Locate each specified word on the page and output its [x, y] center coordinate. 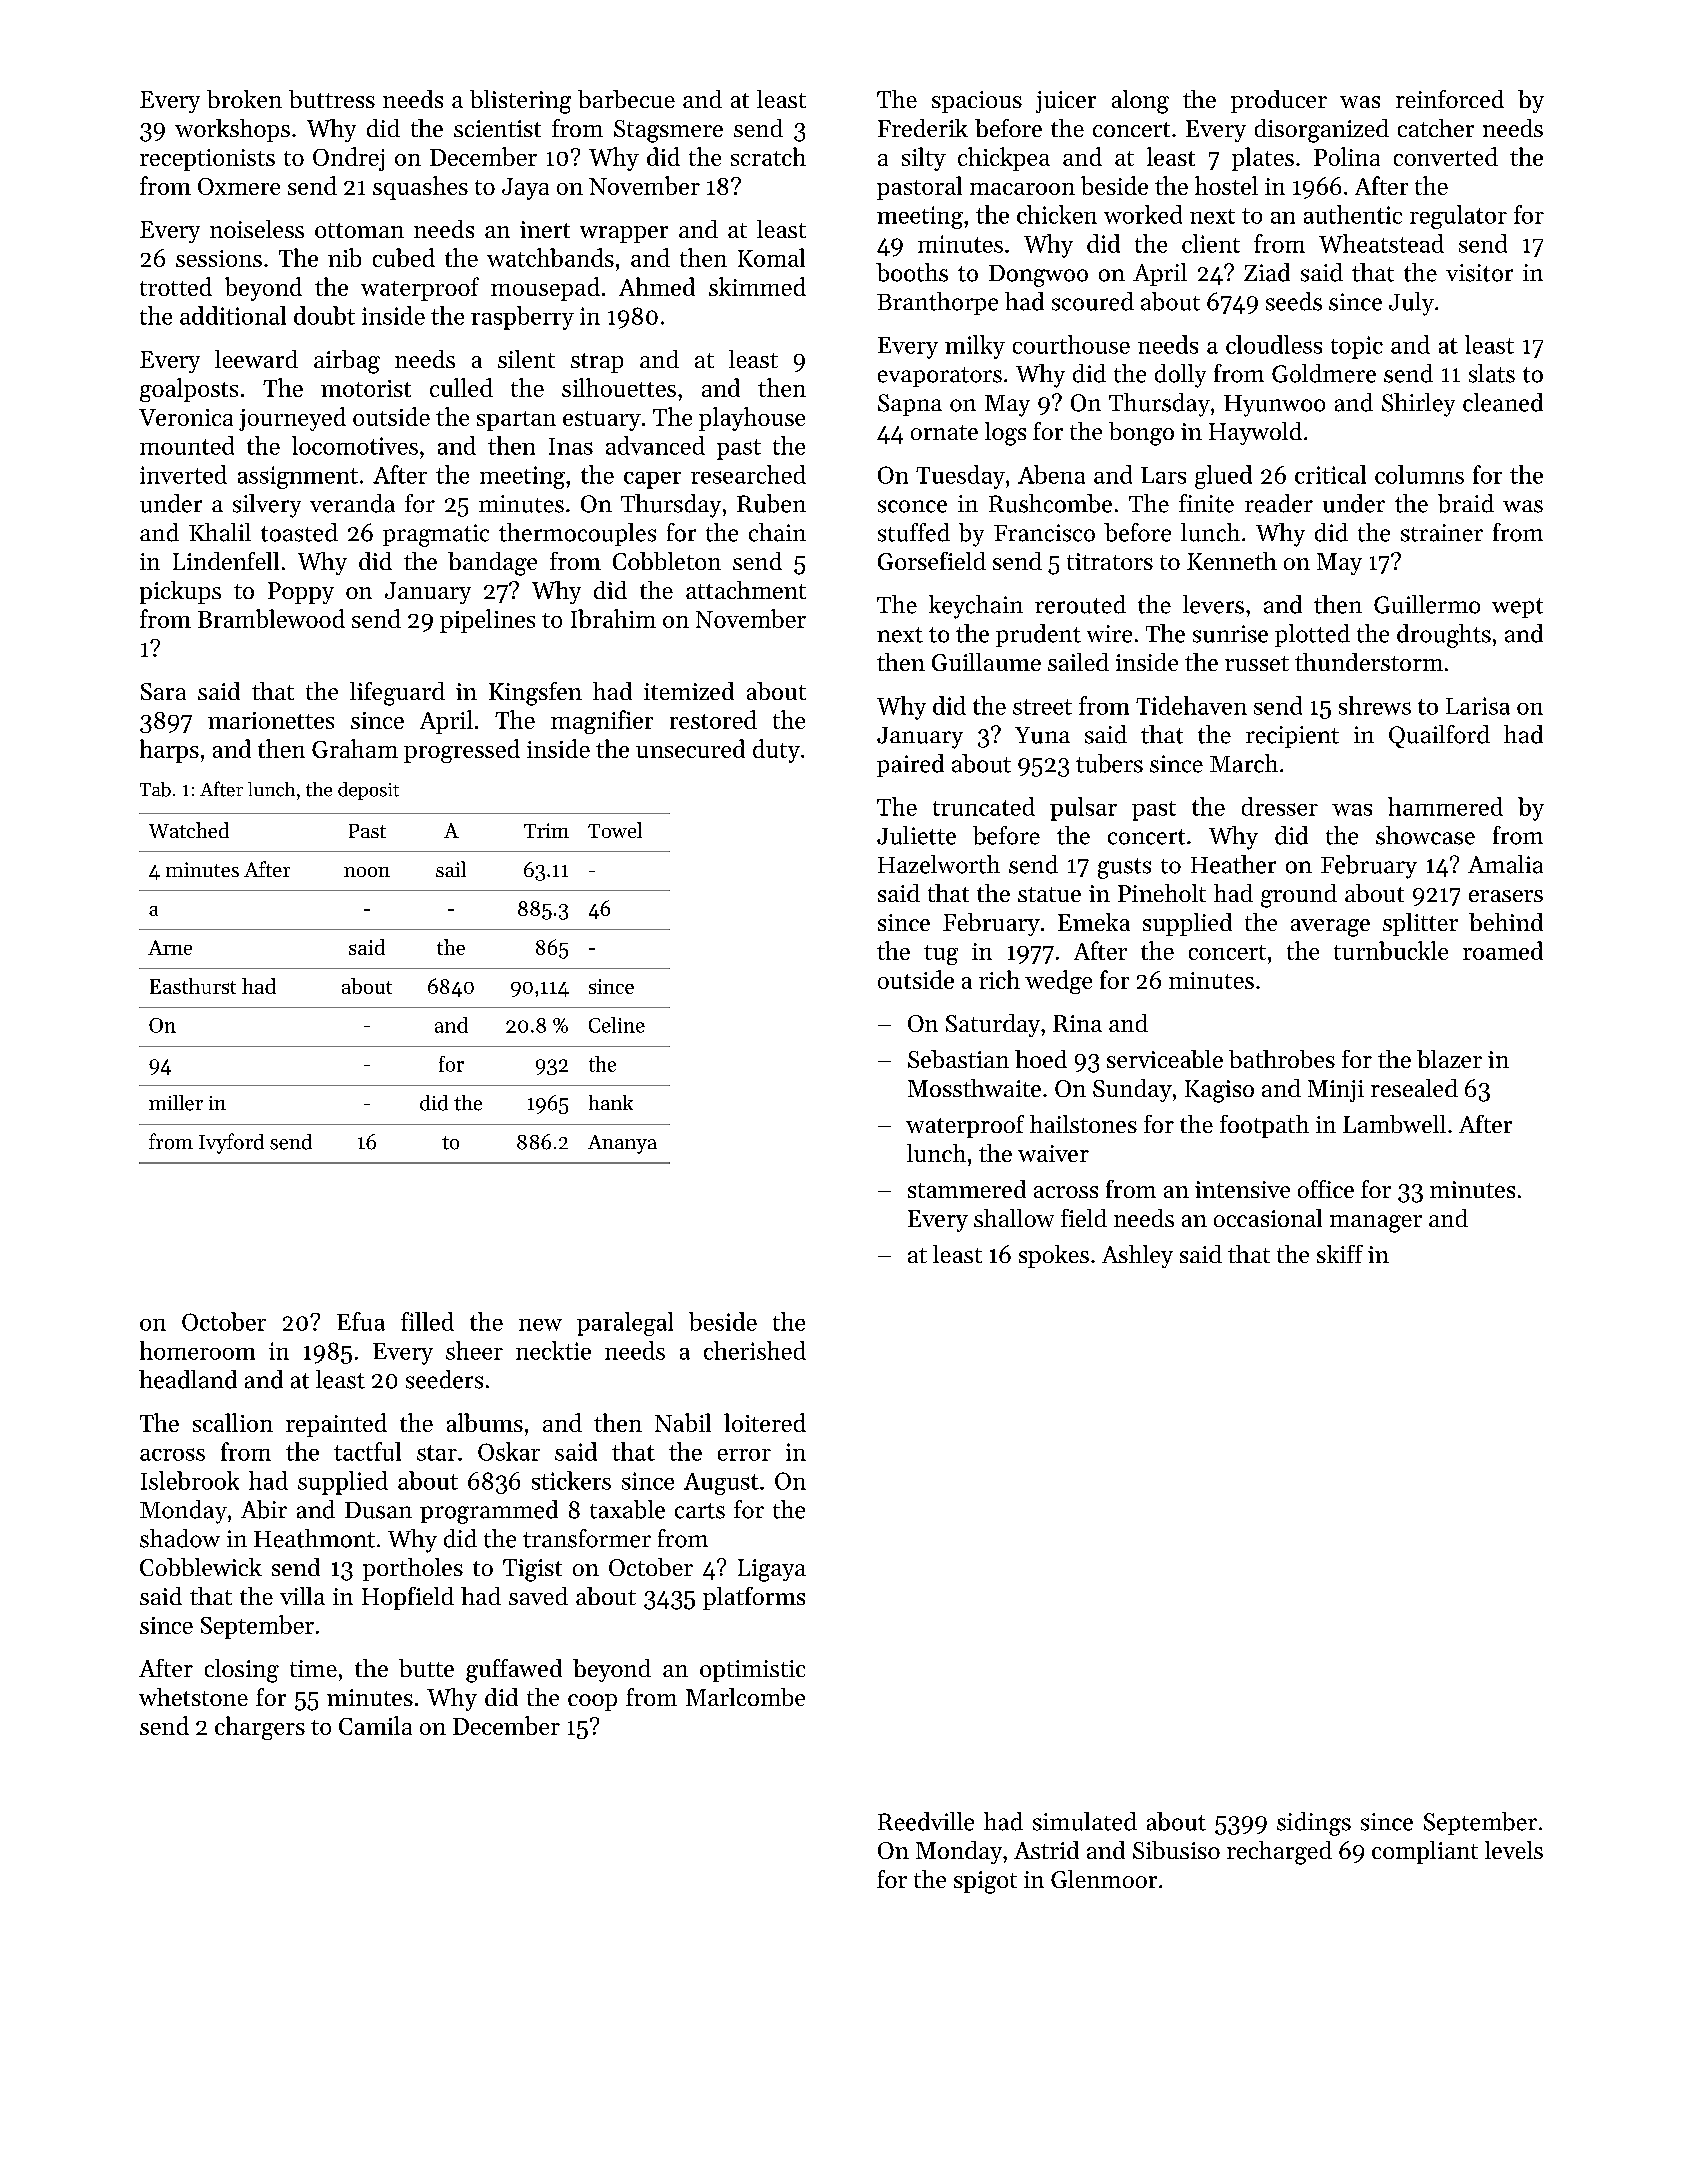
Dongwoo [1038, 276]
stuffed [914, 532]
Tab [155, 789]
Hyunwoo [1274, 406]
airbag [347, 362]
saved [538, 1596]
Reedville [926, 1821]
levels [1514, 1850]
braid [1466, 503]
